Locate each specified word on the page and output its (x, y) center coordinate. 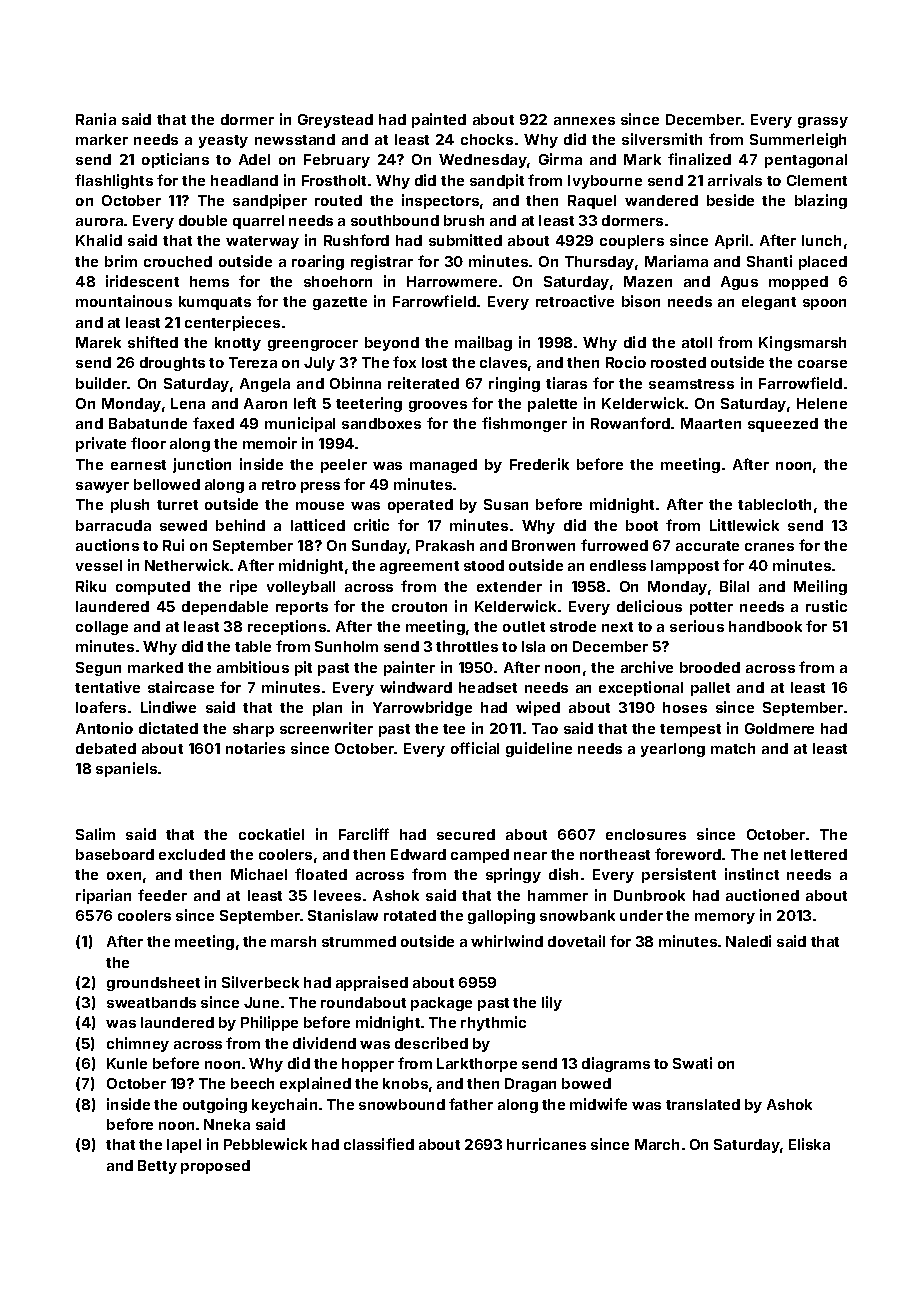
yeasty (223, 141)
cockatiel (271, 834)
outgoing (215, 1105)
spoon (824, 304)
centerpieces (232, 323)
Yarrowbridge (422, 708)
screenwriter (326, 728)
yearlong (673, 750)
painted (439, 120)
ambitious (253, 667)
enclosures (646, 834)
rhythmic (493, 1023)
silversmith (662, 139)
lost (434, 362)
